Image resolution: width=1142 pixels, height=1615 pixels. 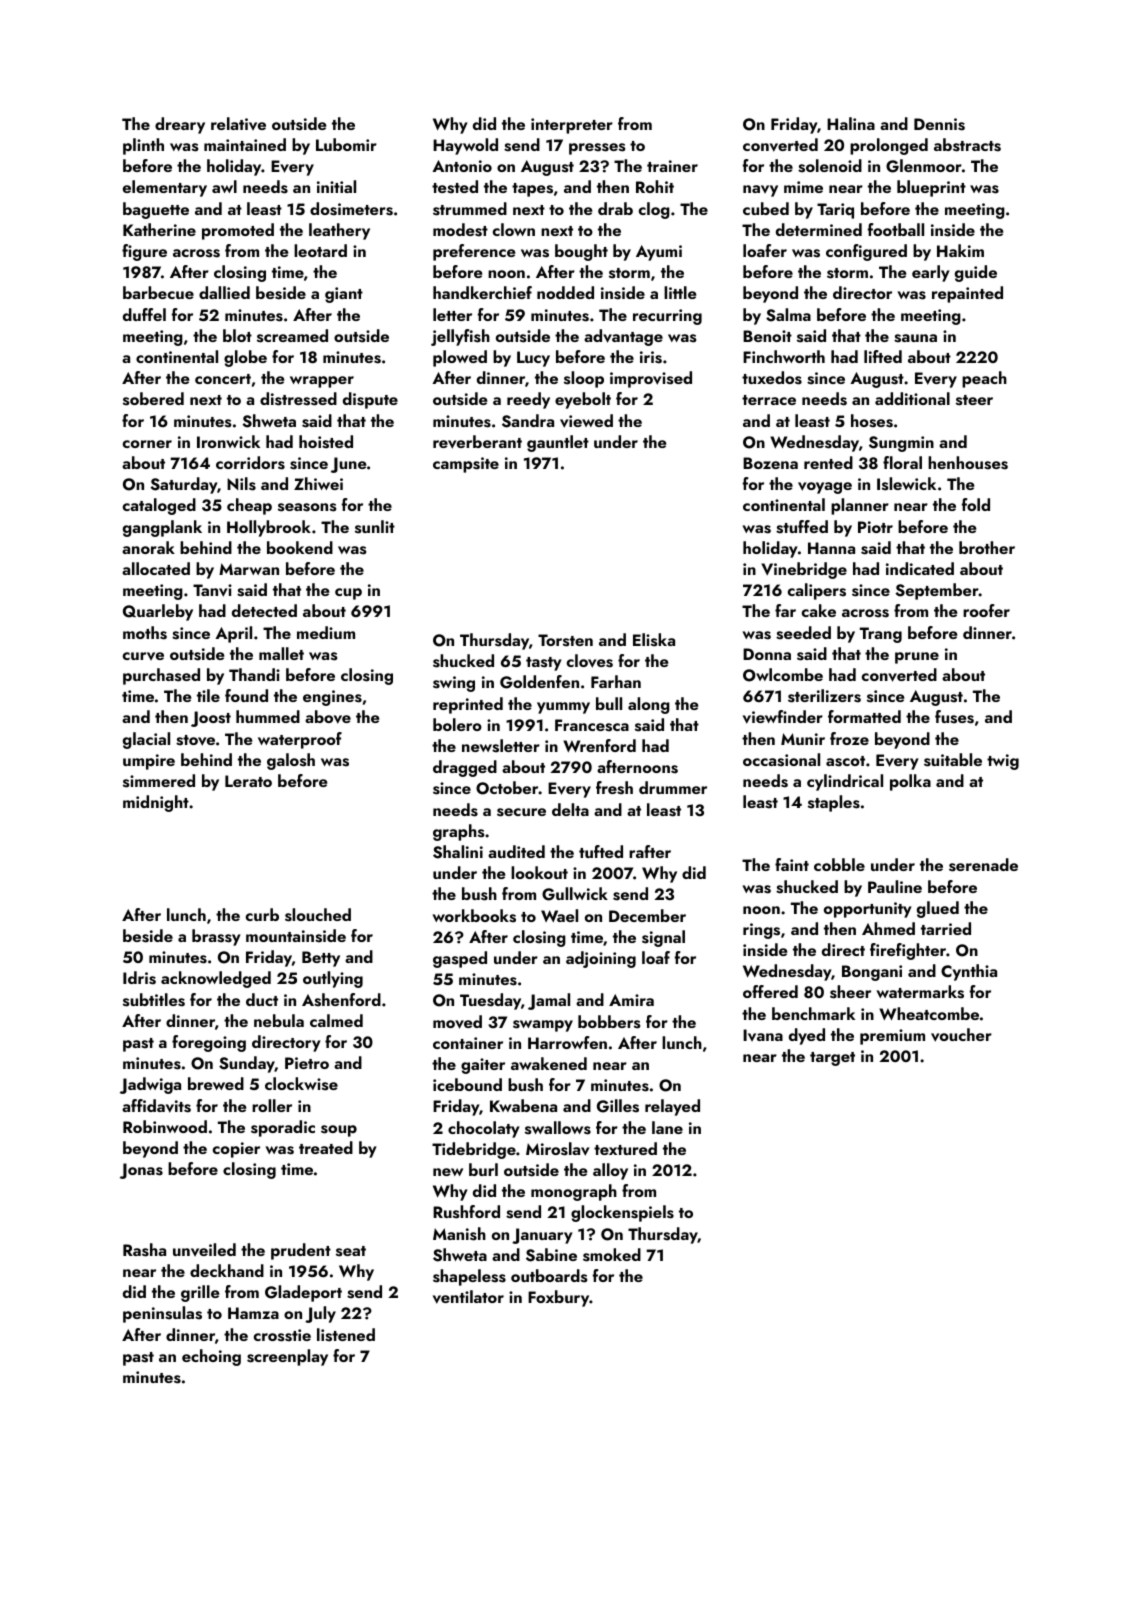 I want to click on mime, so click(x=803, y=187).
